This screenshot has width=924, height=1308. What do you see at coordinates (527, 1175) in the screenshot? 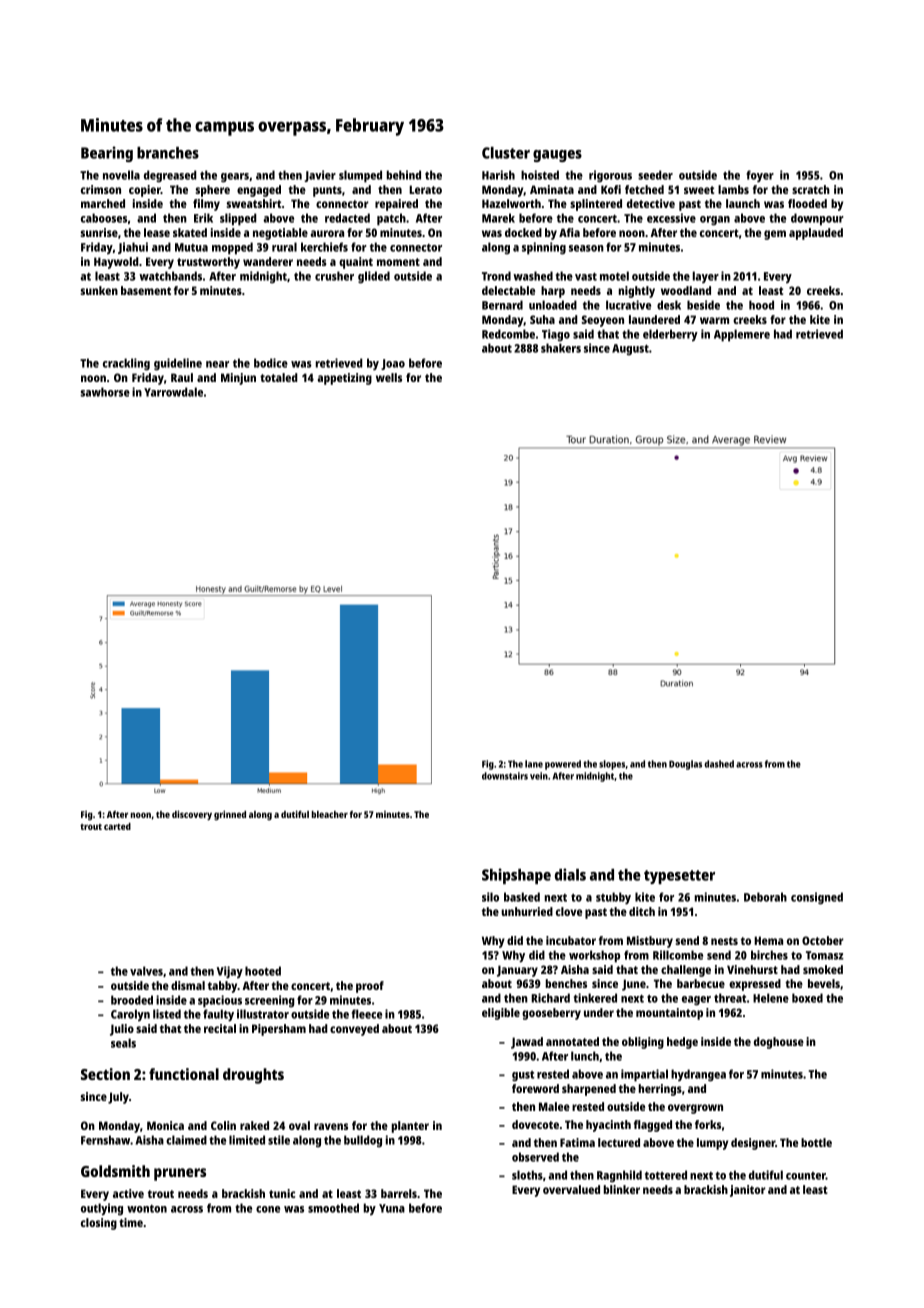
I see `sloths` at bounding box center [527, 1175].
